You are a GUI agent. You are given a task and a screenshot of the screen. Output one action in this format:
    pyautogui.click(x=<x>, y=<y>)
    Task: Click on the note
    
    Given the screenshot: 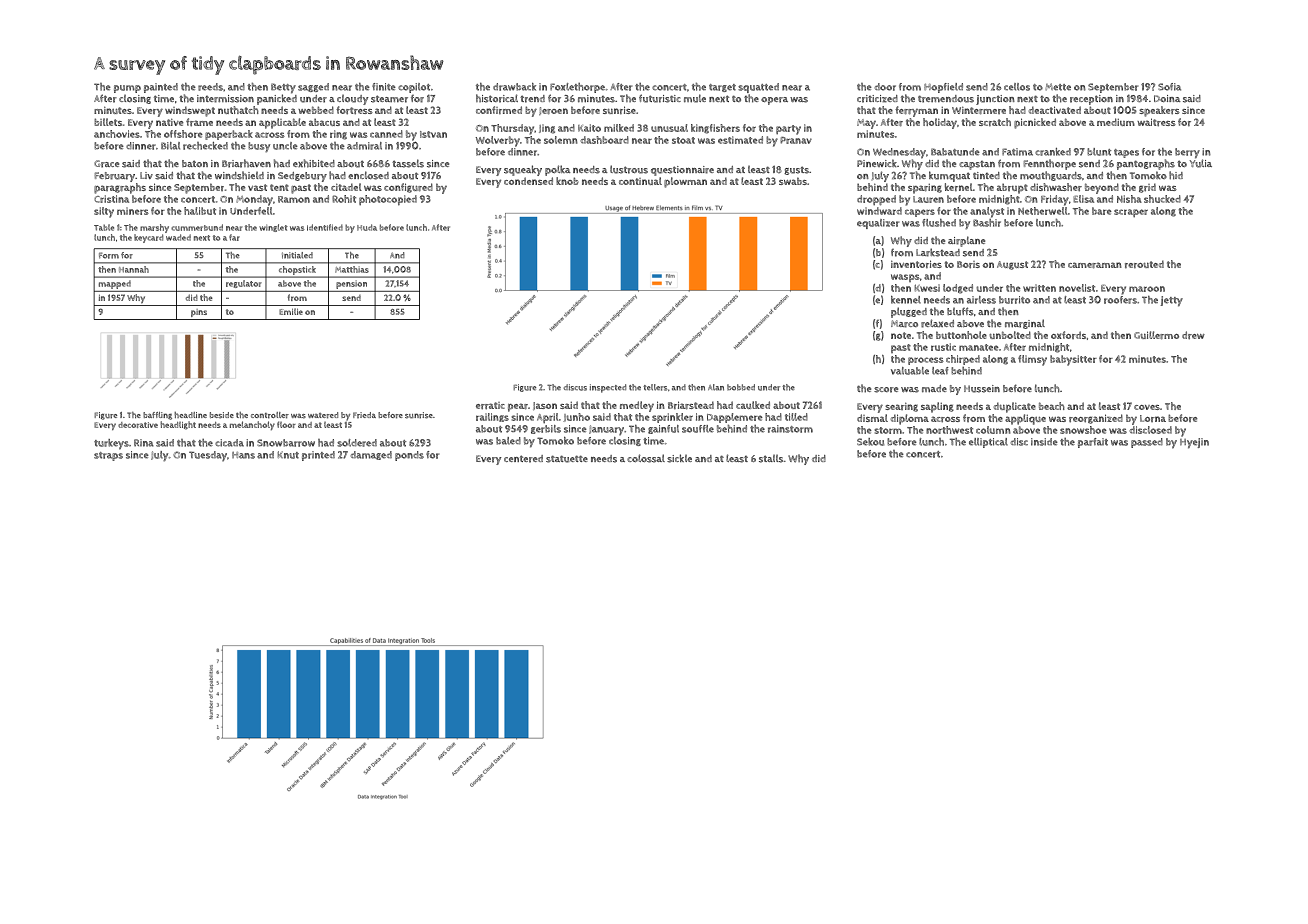 What is the action you would take?
    pyautogui.click(x=901, y=335)
